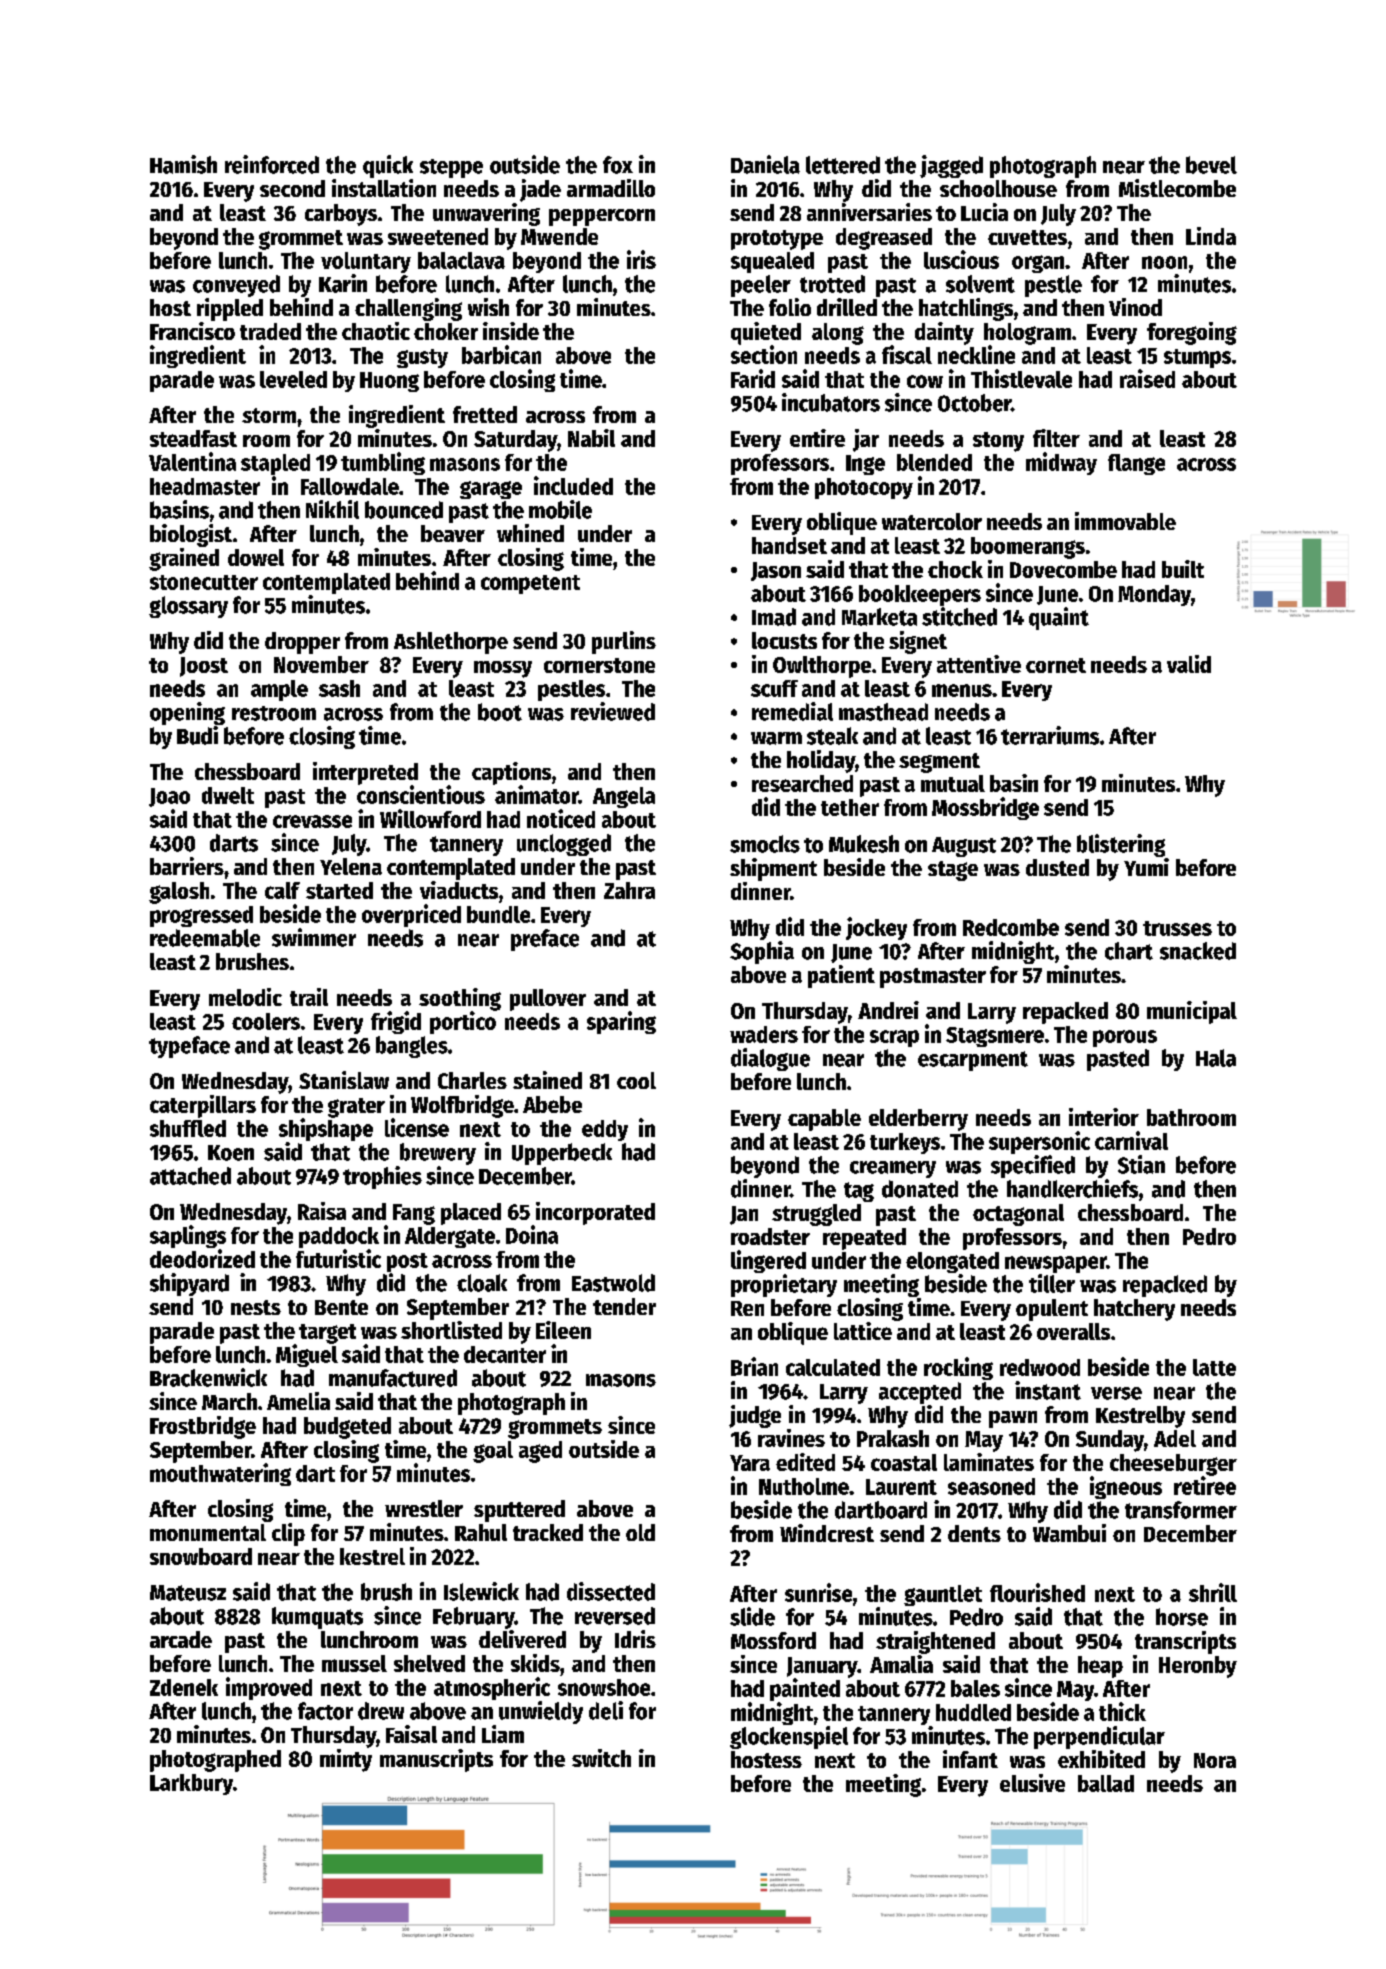  What do you see at coordinates (951, 166) in the page?
I see `jagged` at bounding box center [951, 166].
